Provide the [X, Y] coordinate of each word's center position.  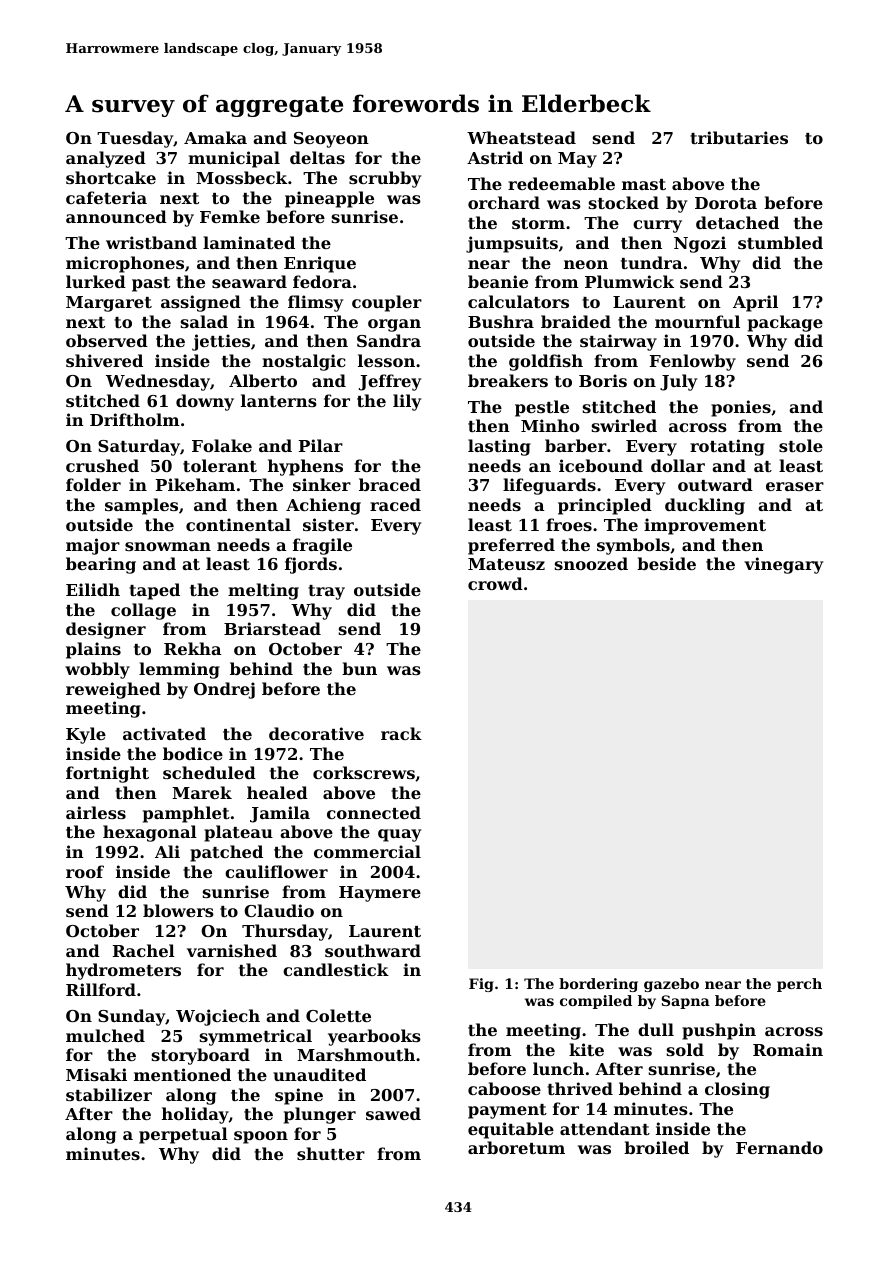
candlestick [336, 969]
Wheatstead [521, 137]
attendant [605, 1128]
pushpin [719, 1031]
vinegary [783, 565]
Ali [167, 851]
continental [238, 524]
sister [328, 524]
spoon [261, 1137]
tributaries [739, 137]
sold [685, 1049]
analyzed [106, 159]
